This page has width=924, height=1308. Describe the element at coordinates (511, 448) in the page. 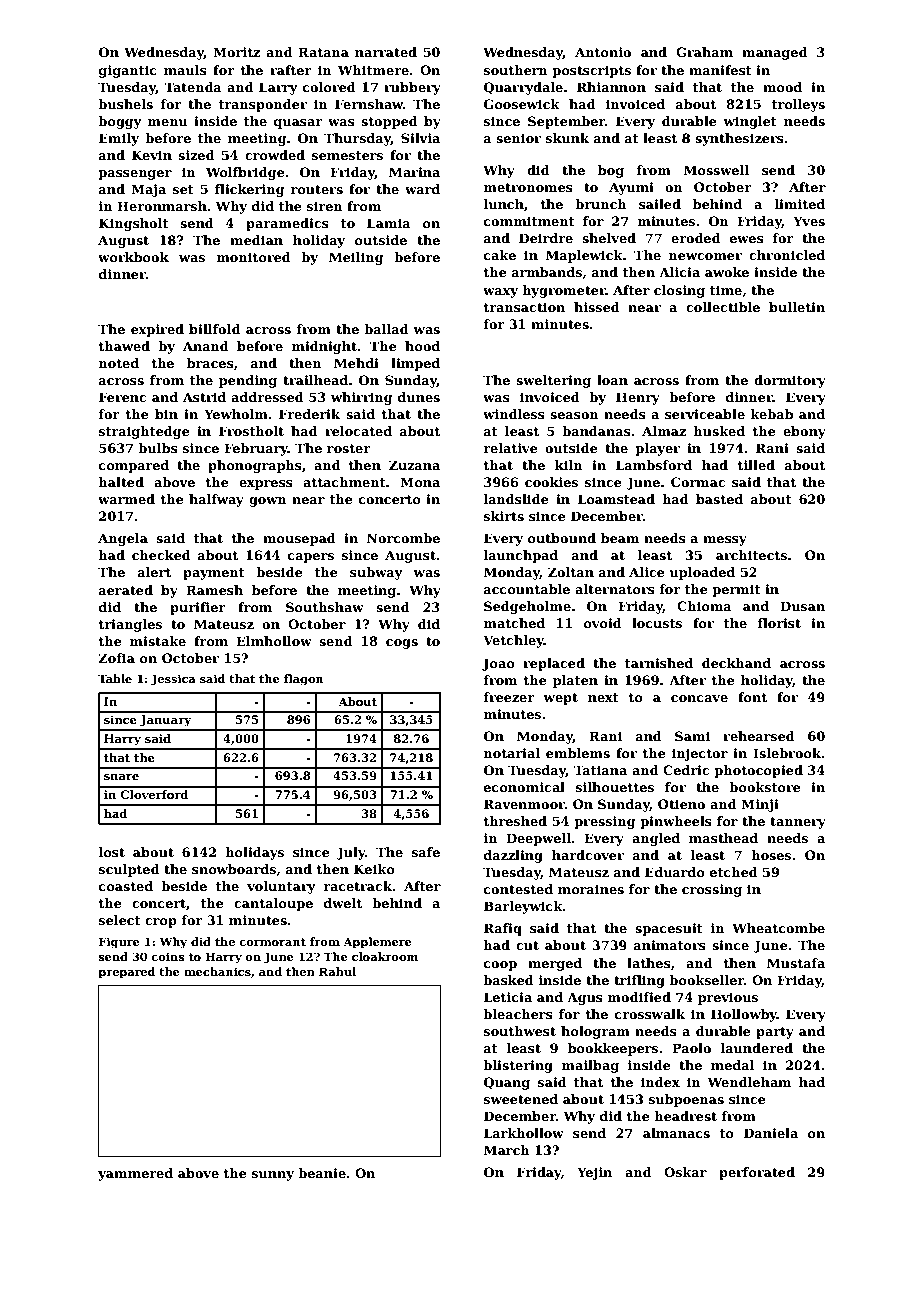

I see `relative` at that location.
